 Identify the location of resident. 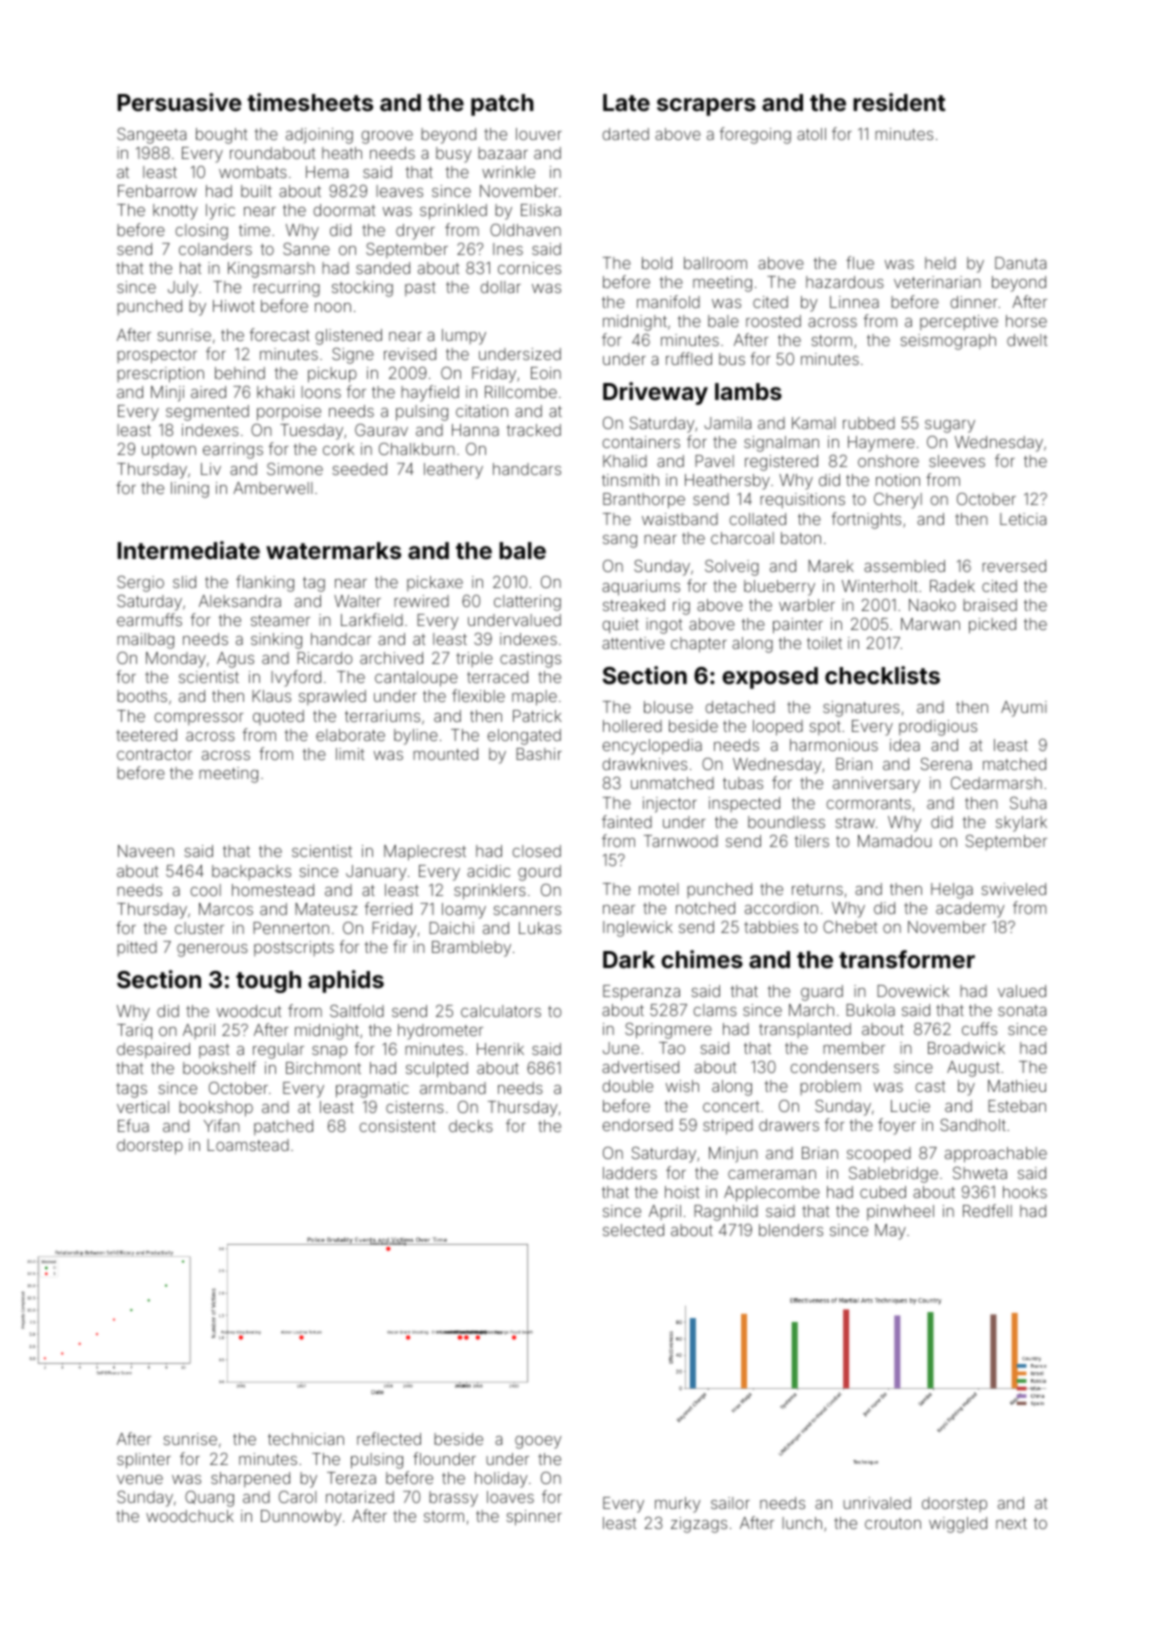
(899, 102).
